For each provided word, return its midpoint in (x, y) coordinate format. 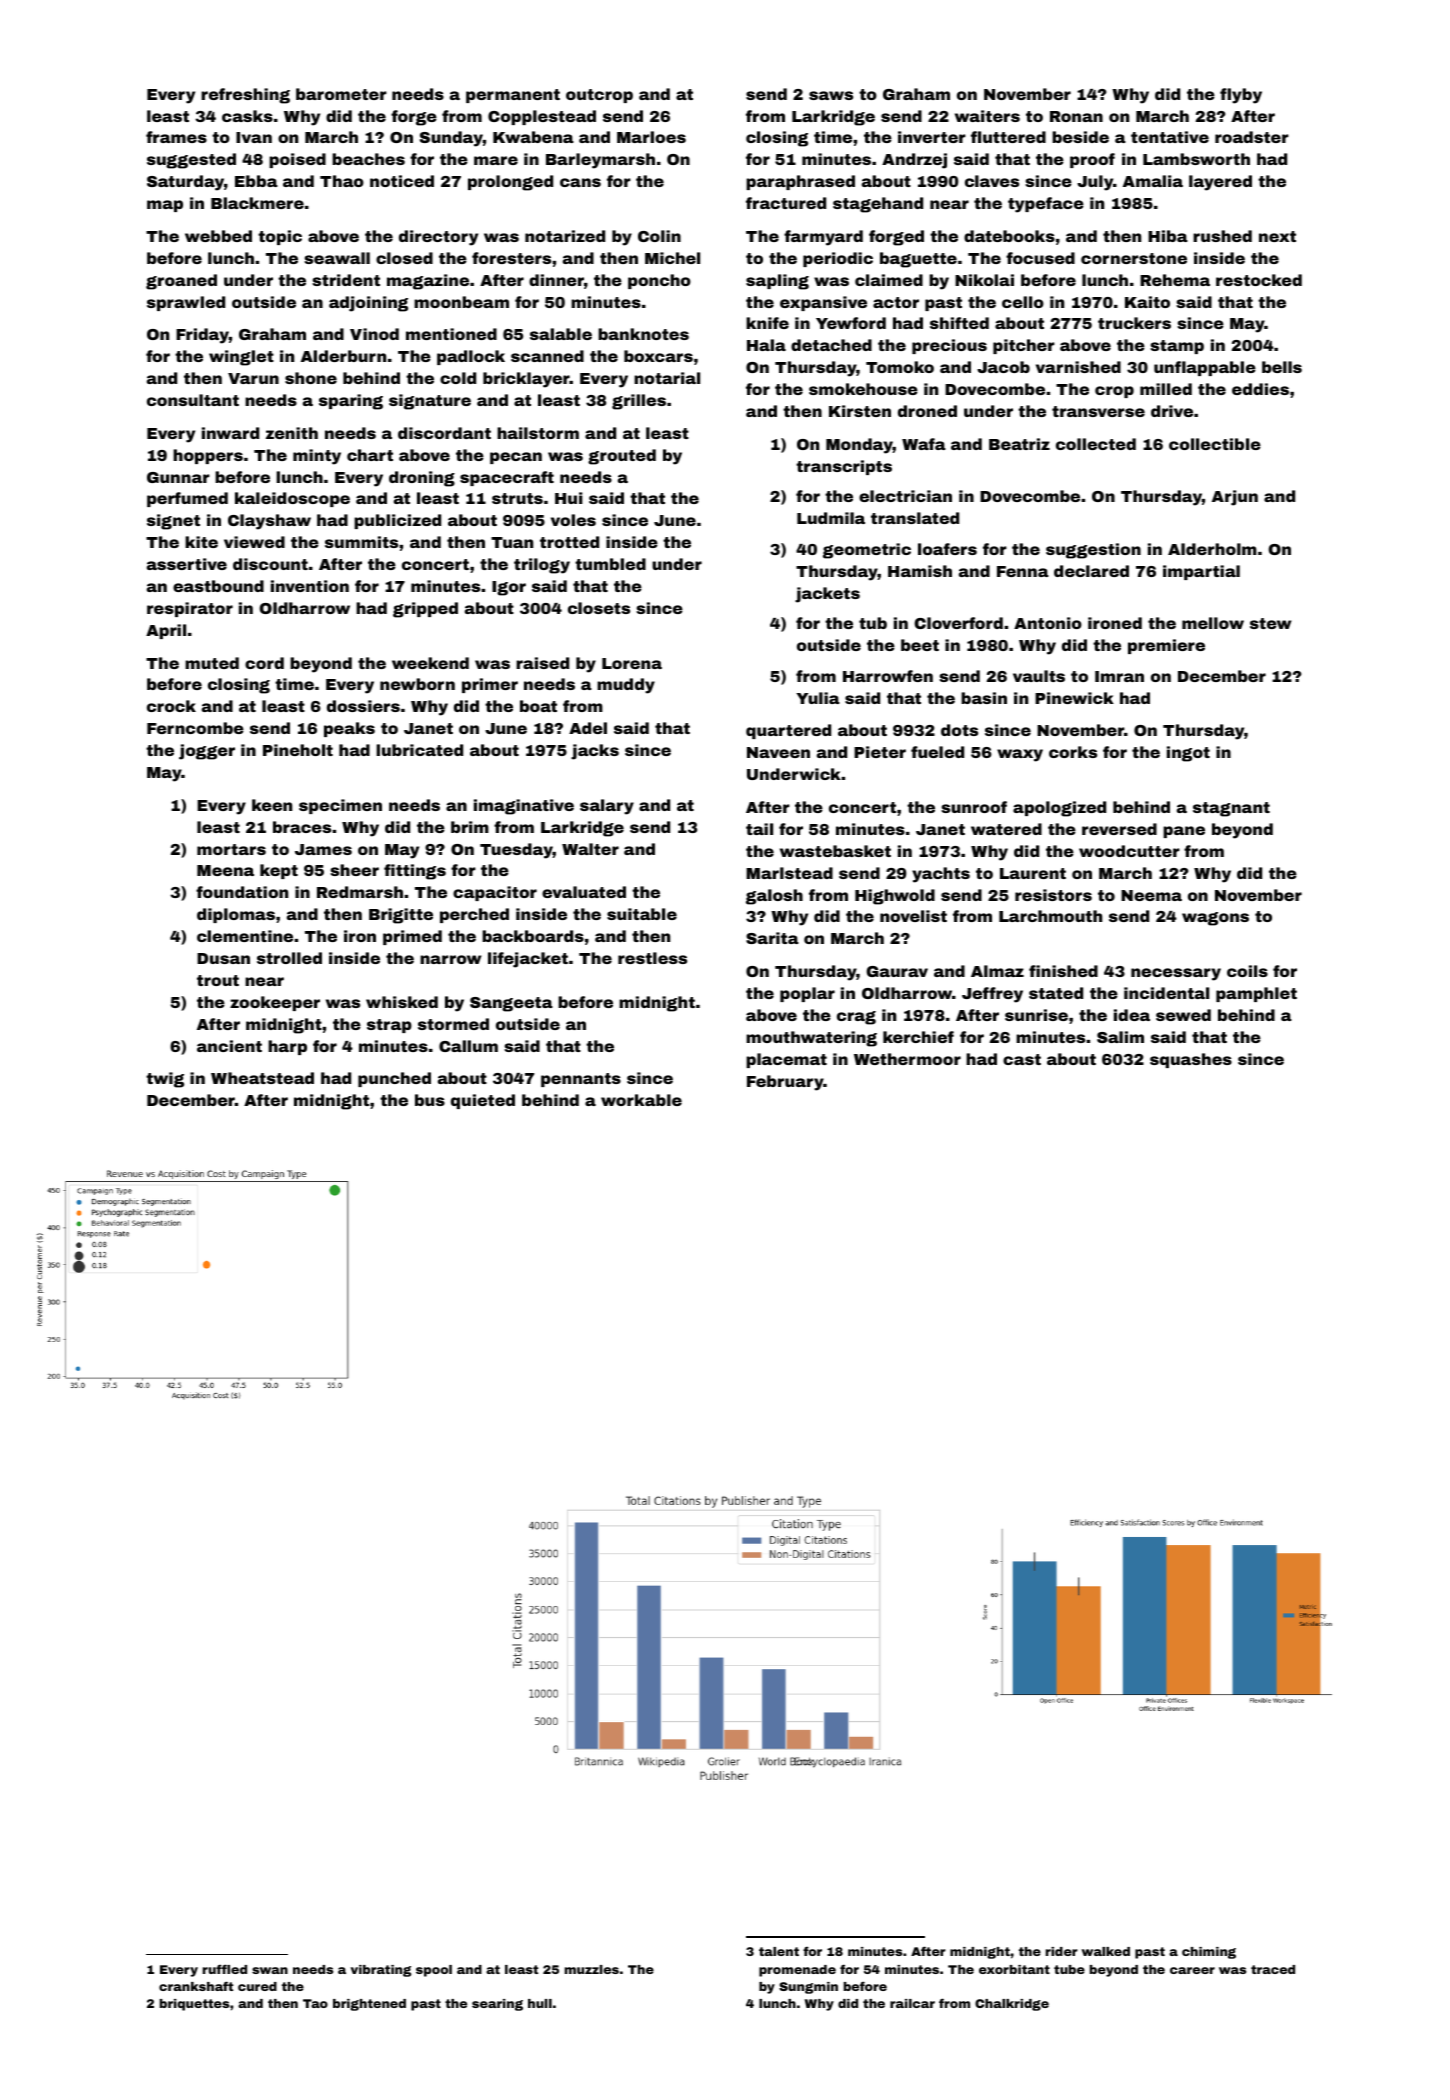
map (165, 206)
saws (831, 95)
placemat (786, 1060)
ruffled (225, 1969)
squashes (1191, 1060)
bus (430, 1100)
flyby (1241, 96)
